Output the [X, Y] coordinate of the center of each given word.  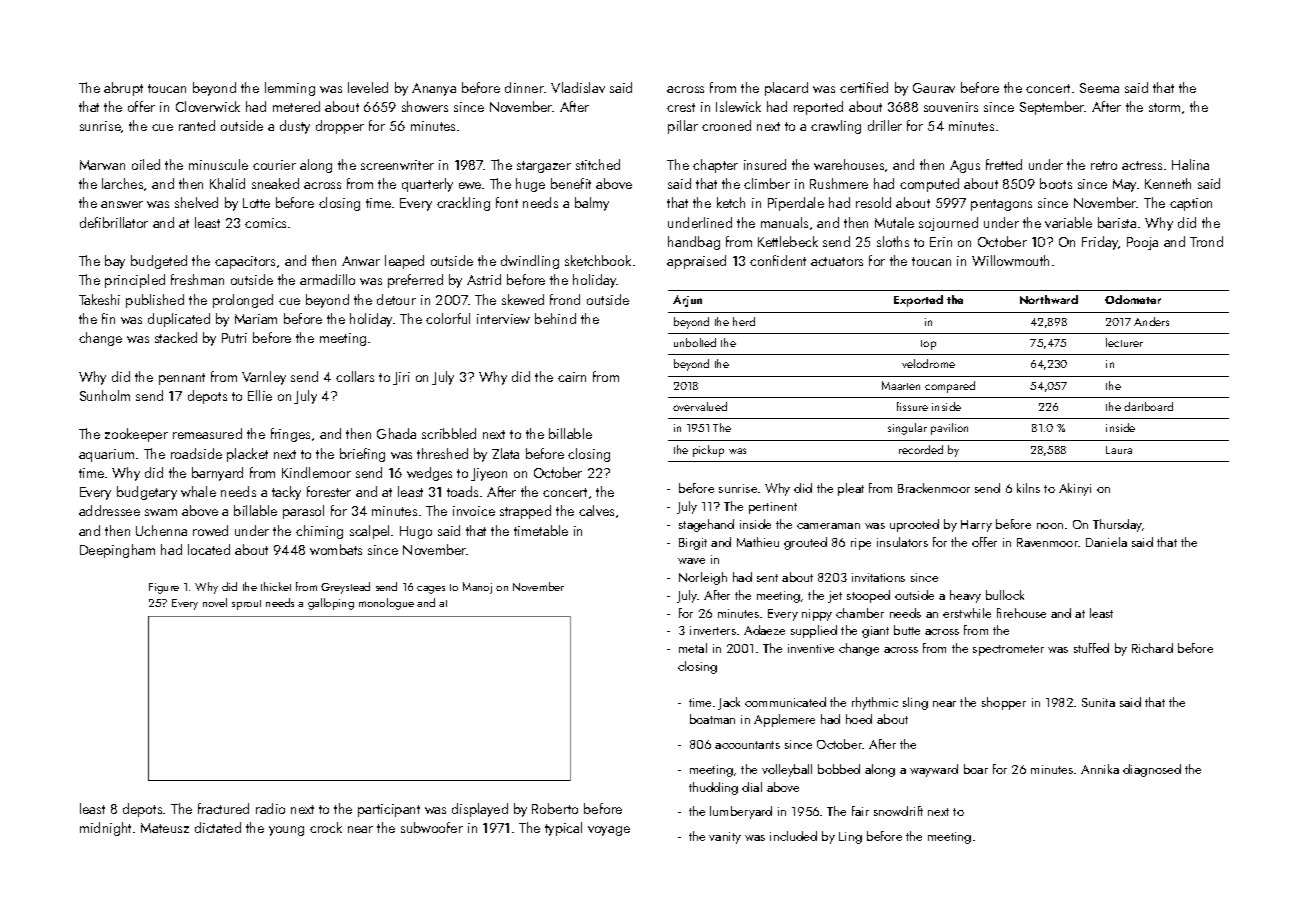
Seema [1099, 88]
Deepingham [117, 551]
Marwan [102, 165]
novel [215, 602]
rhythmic [875, 703]
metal [693, 648]
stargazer [544, 167]
